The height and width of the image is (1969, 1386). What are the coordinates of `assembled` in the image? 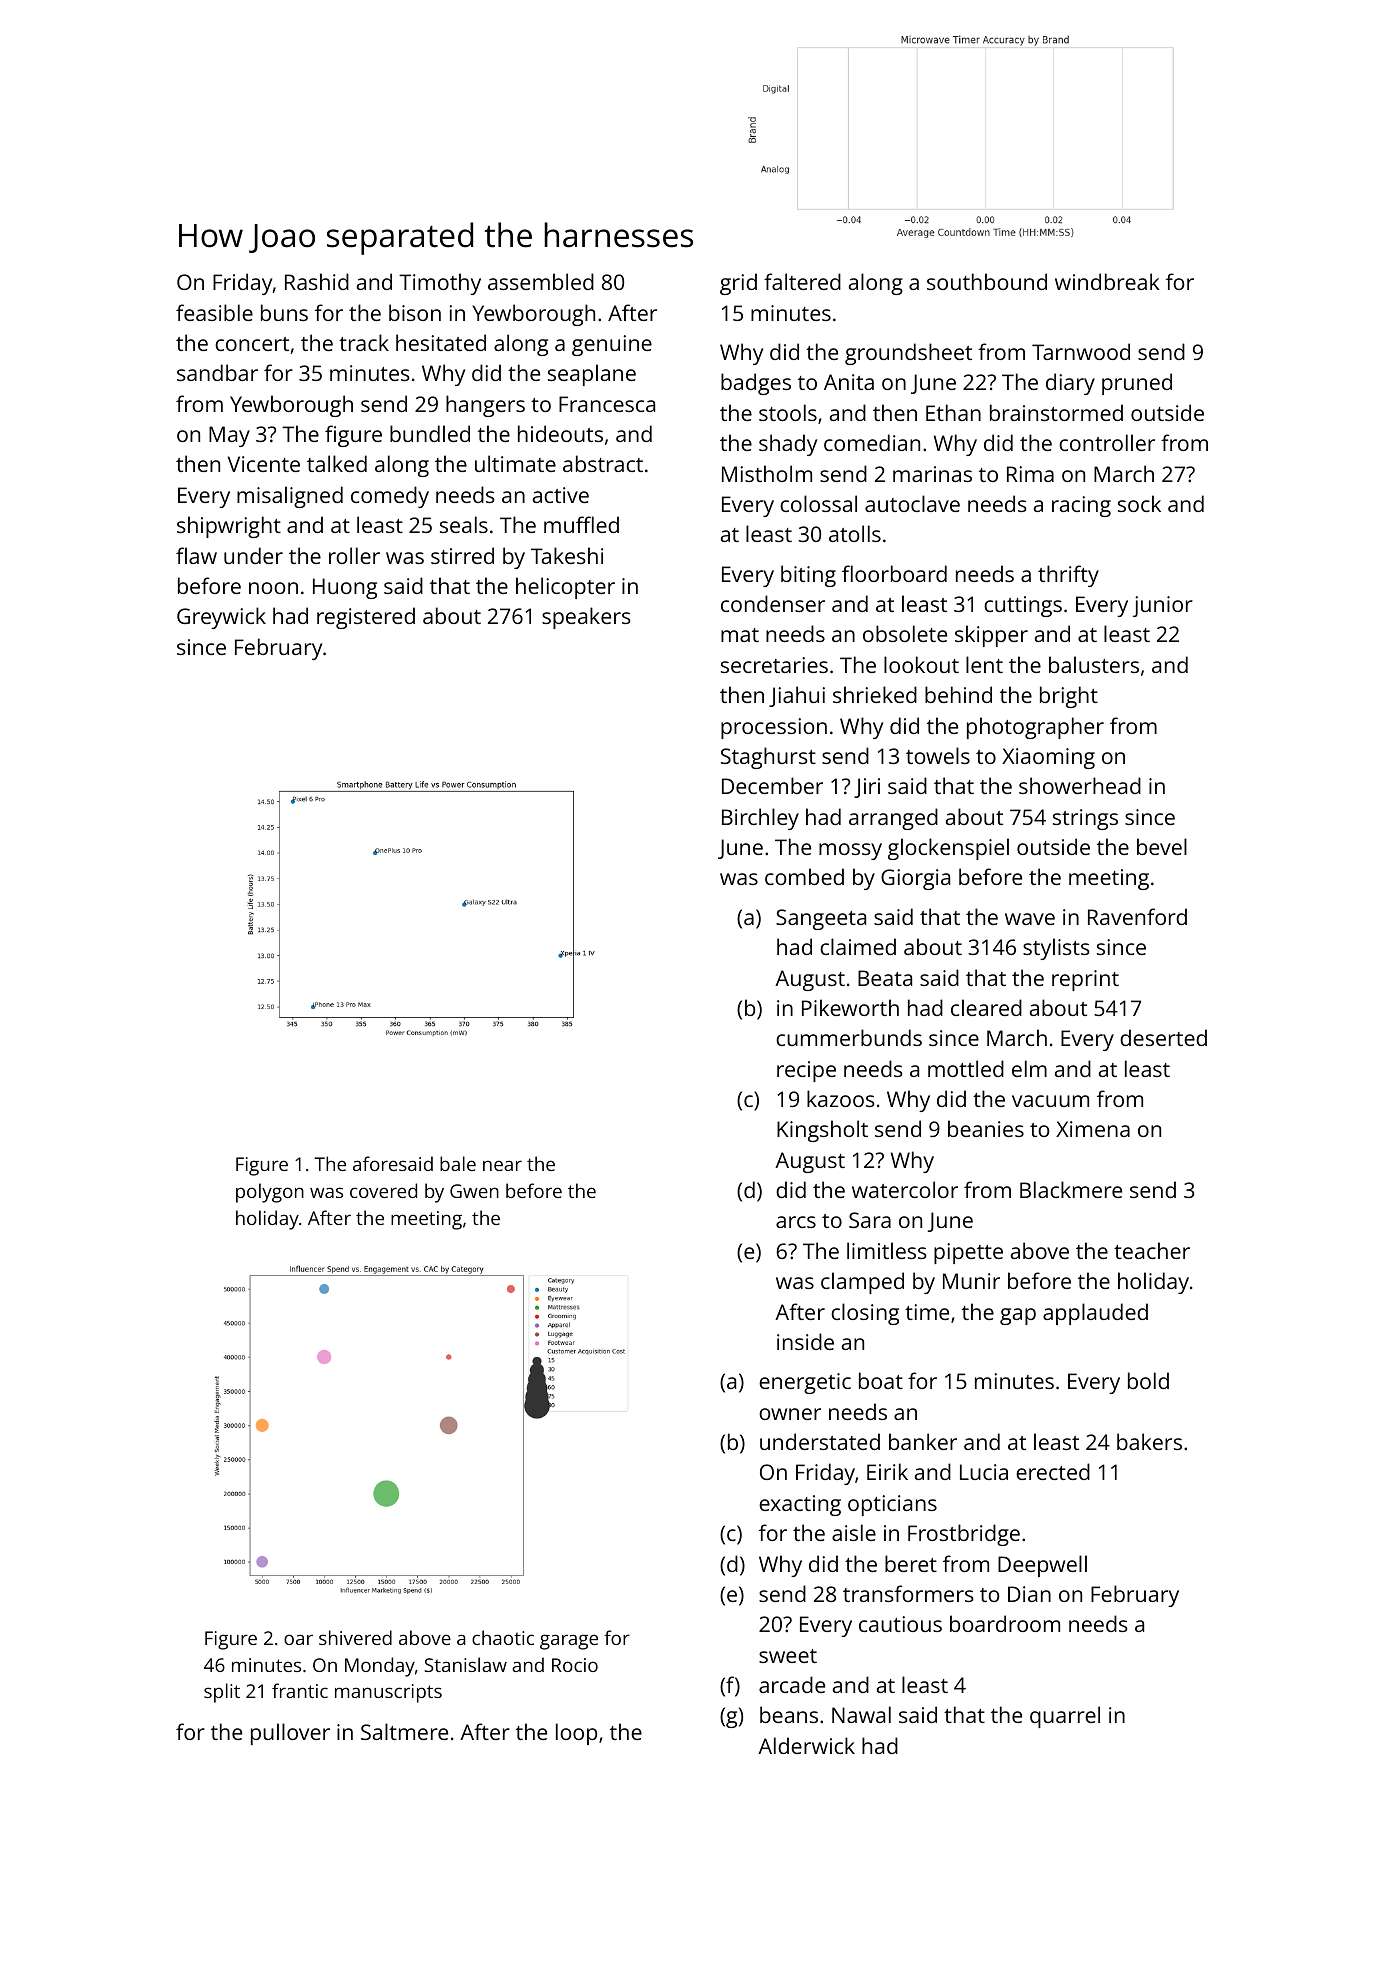 It's located at (541, 281).
